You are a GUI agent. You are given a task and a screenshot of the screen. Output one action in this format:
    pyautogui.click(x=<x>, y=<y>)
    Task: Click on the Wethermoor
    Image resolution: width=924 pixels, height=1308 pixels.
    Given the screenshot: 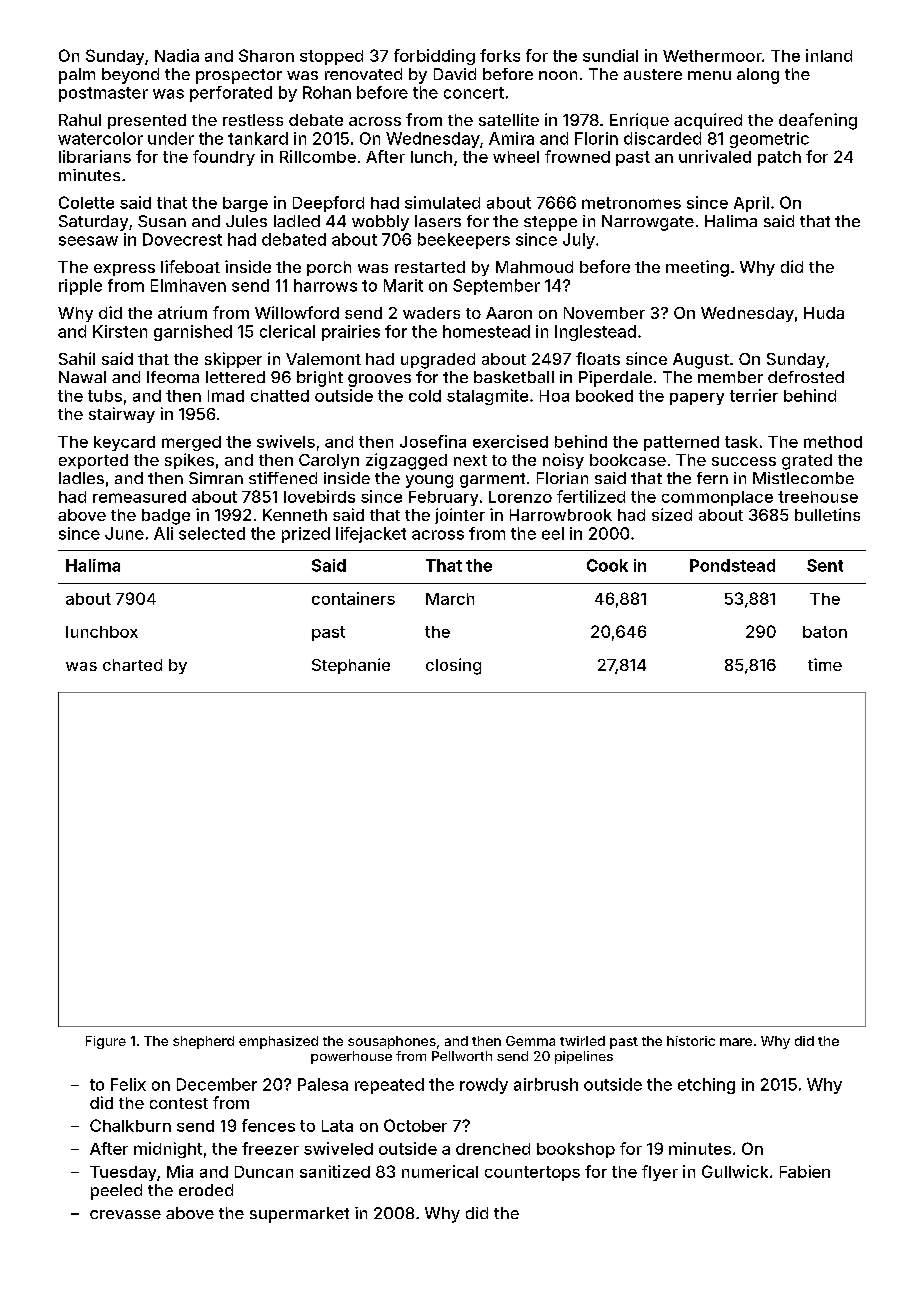 What is the action you would take?
    pyautogui.click(x=712, y=56)
